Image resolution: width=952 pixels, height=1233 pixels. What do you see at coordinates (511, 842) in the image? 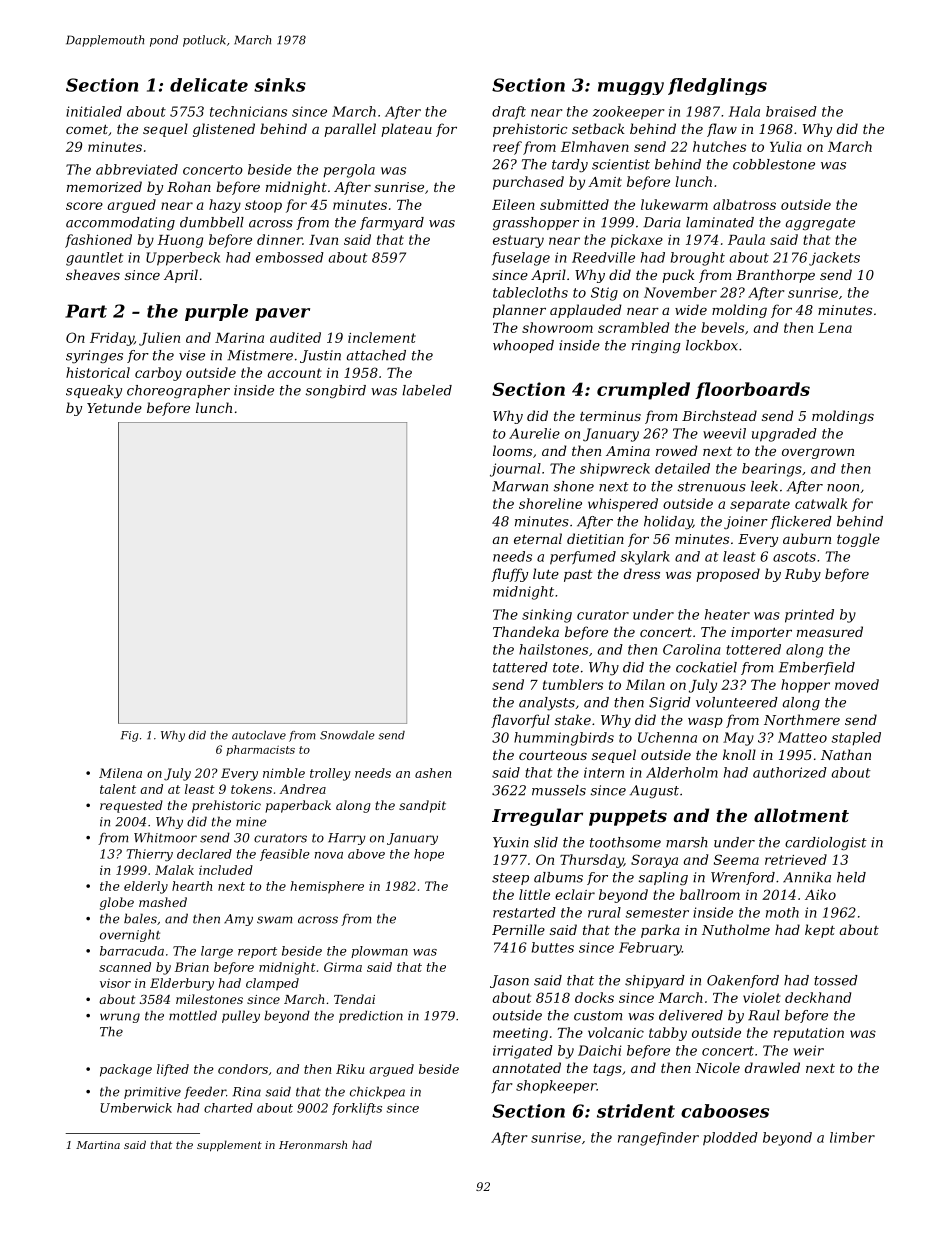
I see `Yuxin` at bounding box center [511, 842].
